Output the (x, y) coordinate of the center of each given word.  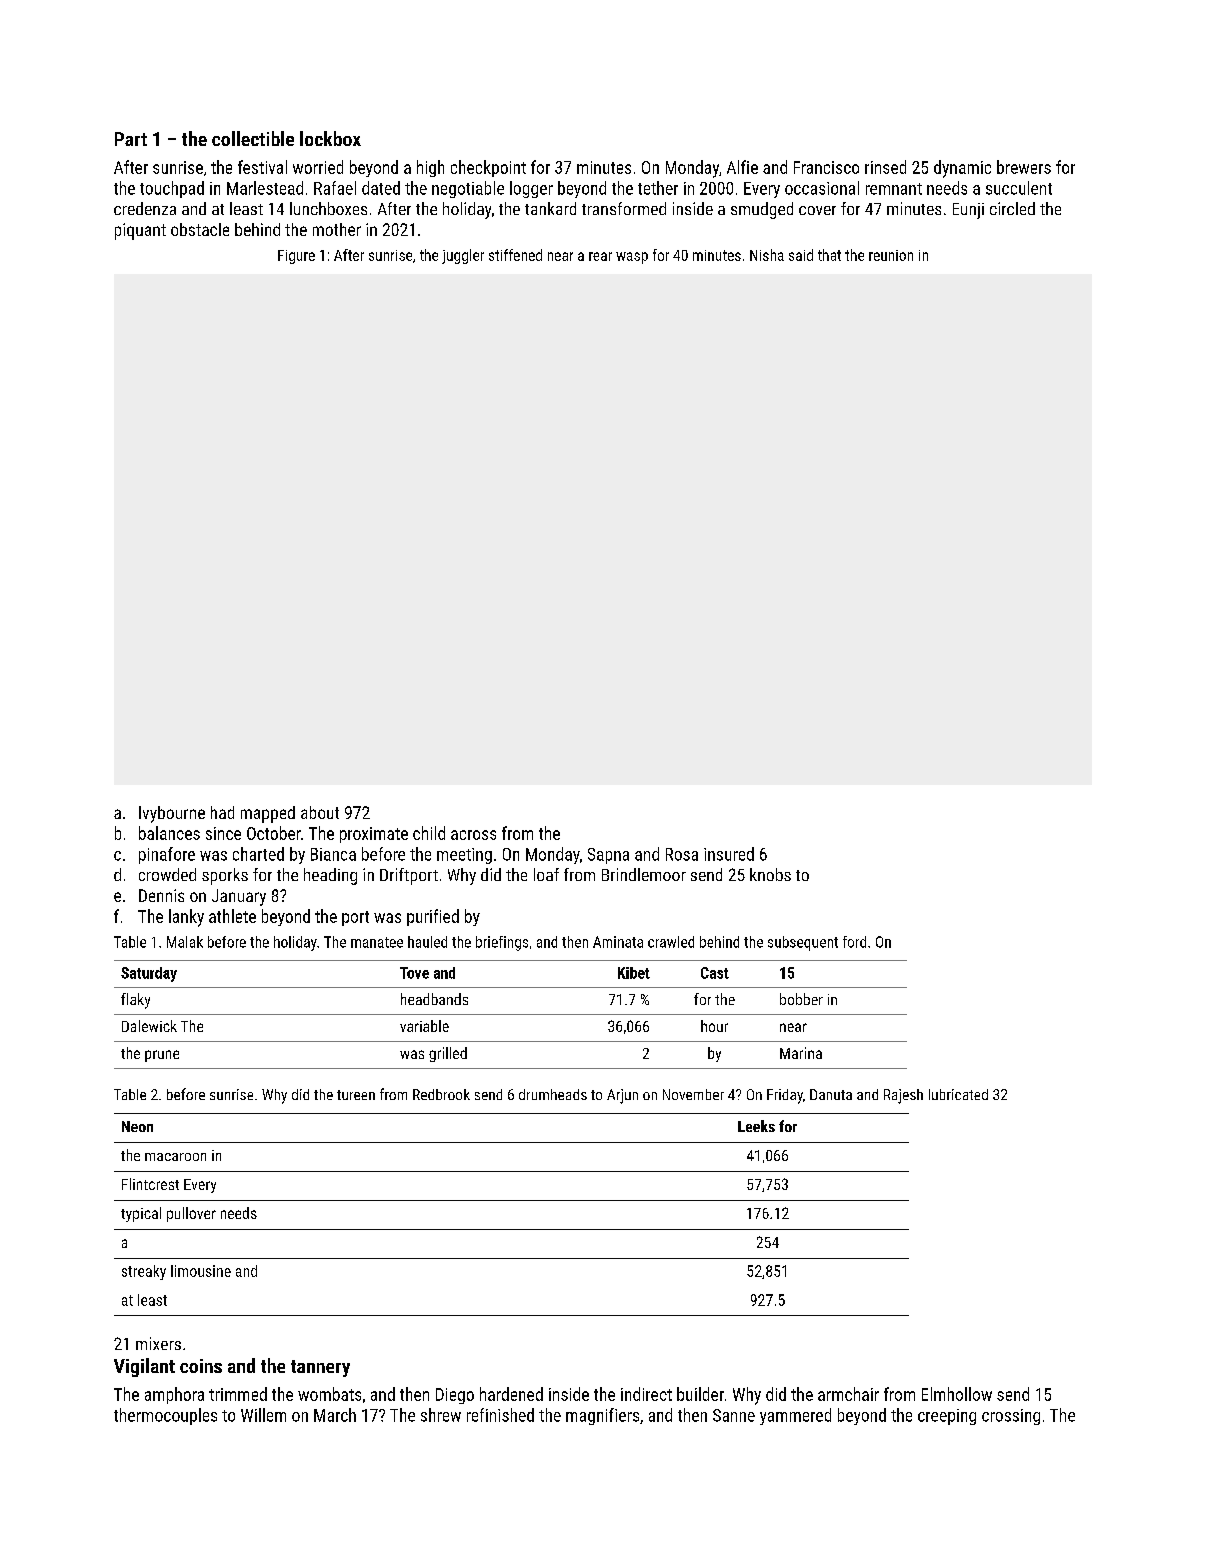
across (473, 835)
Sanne (734, 1415)
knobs (770, 874)
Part (131, 139)
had (222, 812)
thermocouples (165, 1416)
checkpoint (488, 168)
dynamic (962, 169)
